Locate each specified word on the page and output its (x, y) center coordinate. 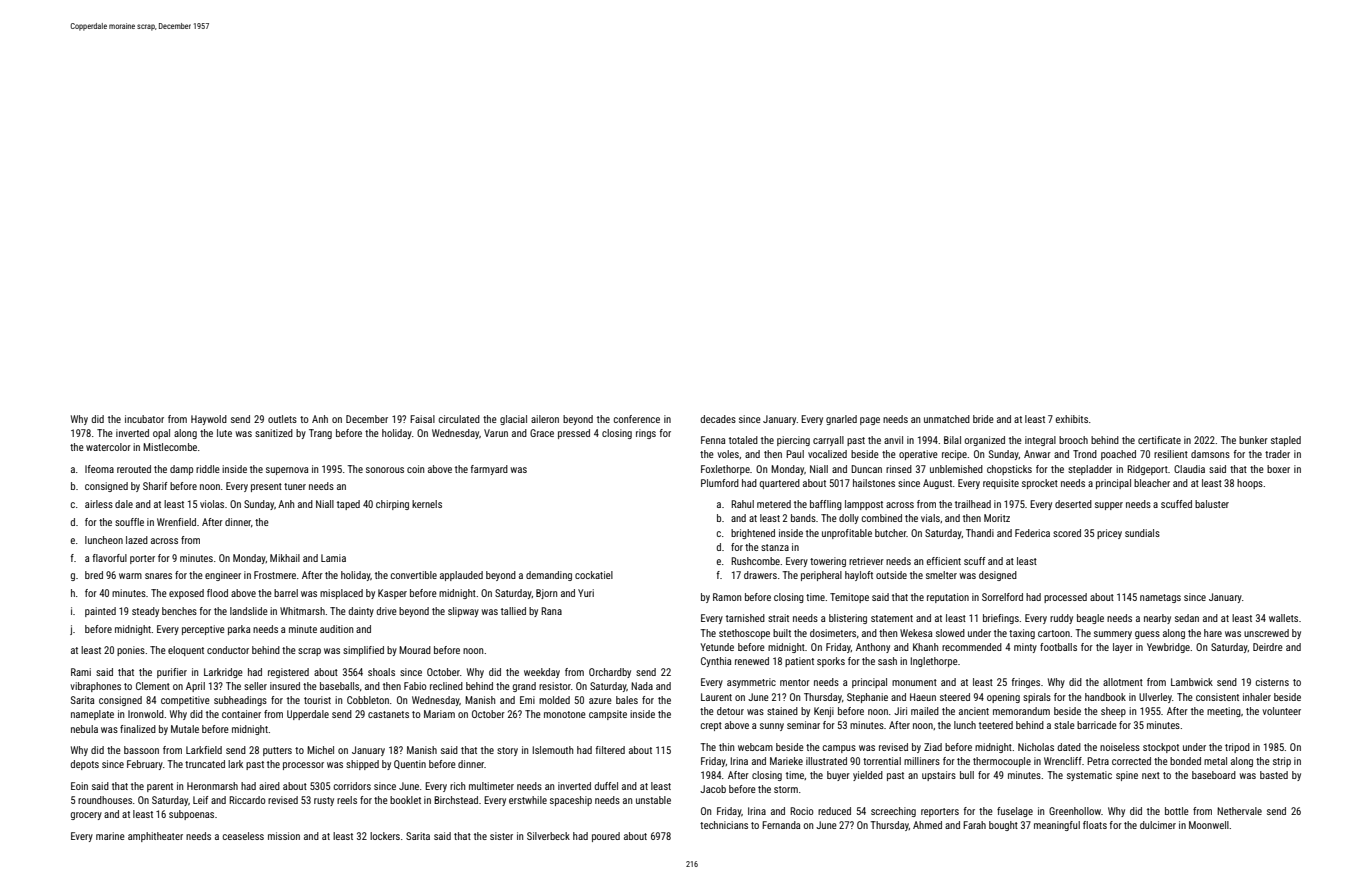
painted (100, 612)
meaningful (1057, 826)
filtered (610, 750)
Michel (320, 750)
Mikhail (285, 558)
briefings (1001, 619)
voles (728, 454)
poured (606, 837)
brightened (753, 534)
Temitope (849, 598)
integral (1040, 441)
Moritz (997, 518)
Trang (320, 434)
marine (110, 836)
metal (1215, 761)
